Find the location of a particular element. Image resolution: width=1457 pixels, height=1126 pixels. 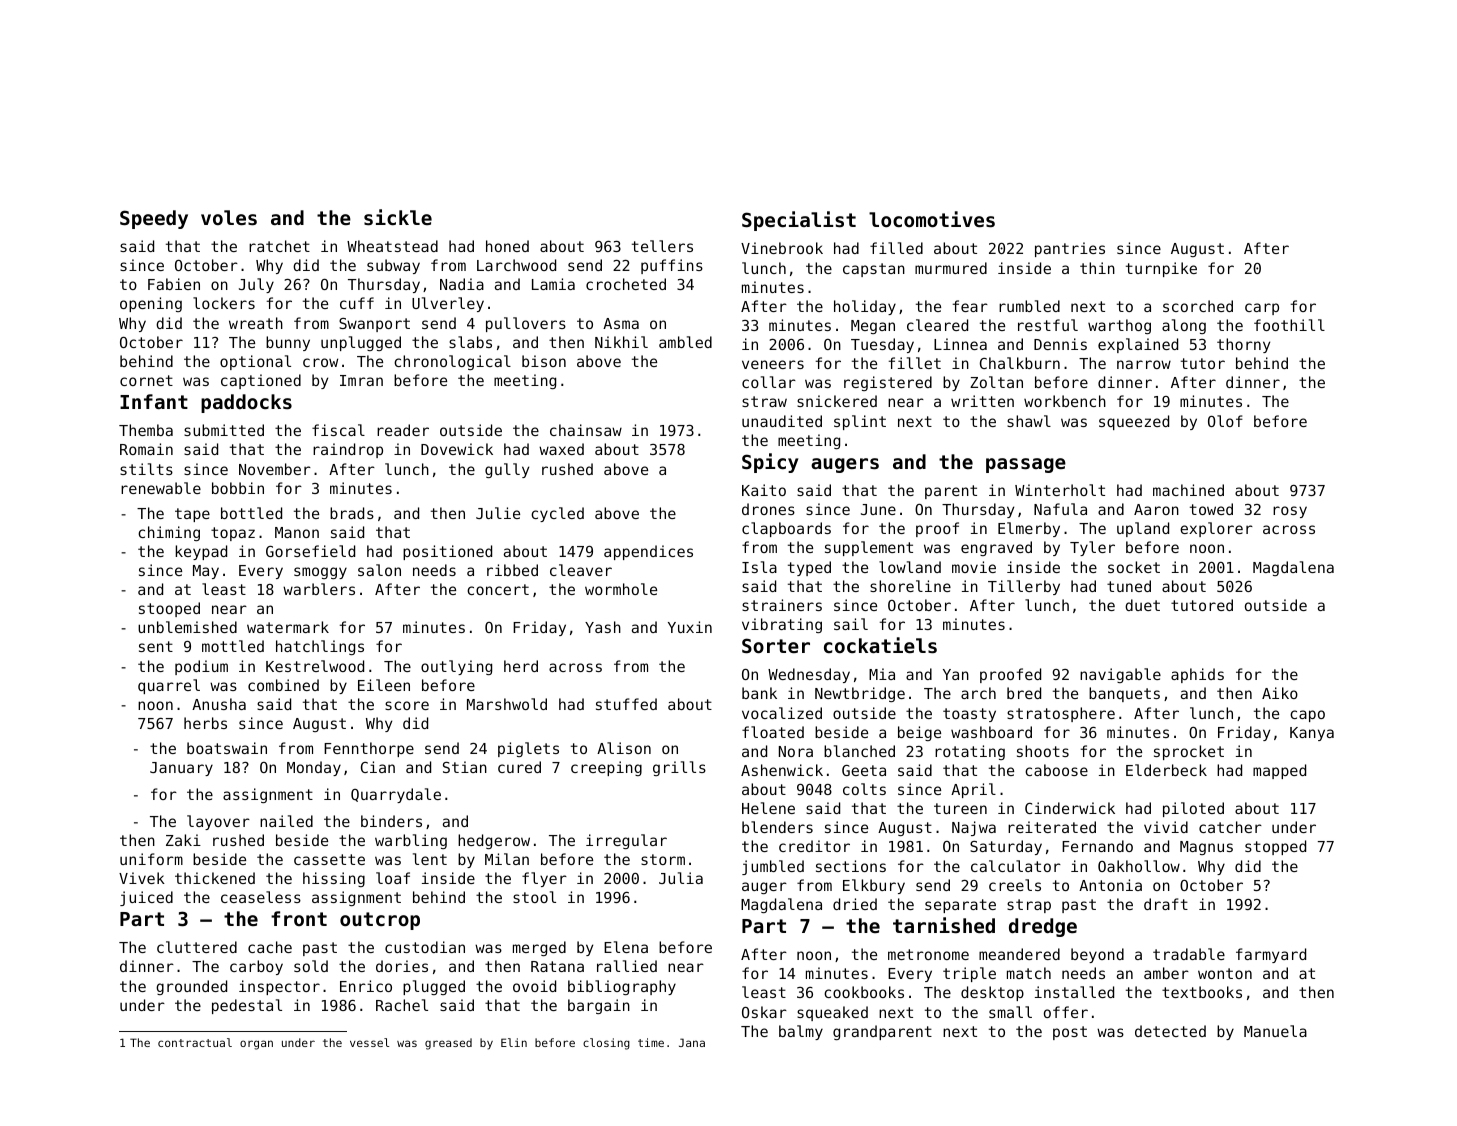

piloted is located at coordinates (1193, 809).
